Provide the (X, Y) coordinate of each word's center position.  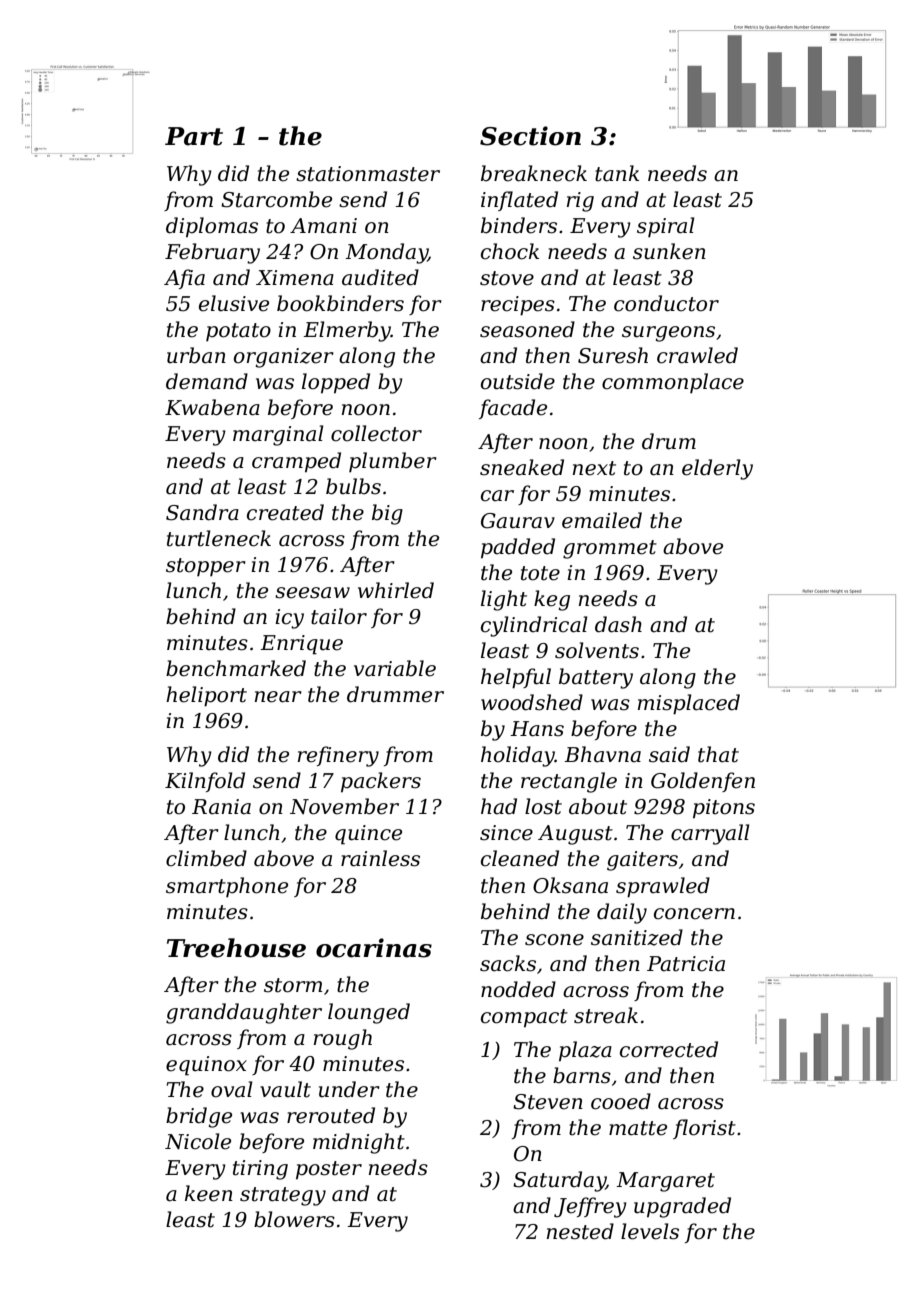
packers (381, 782)
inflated (519, 201)
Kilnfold (205, 782)
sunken (669, 251)
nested (580, 1231)
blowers (294, 1219)
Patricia (686, 964)
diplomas (212, 227)
